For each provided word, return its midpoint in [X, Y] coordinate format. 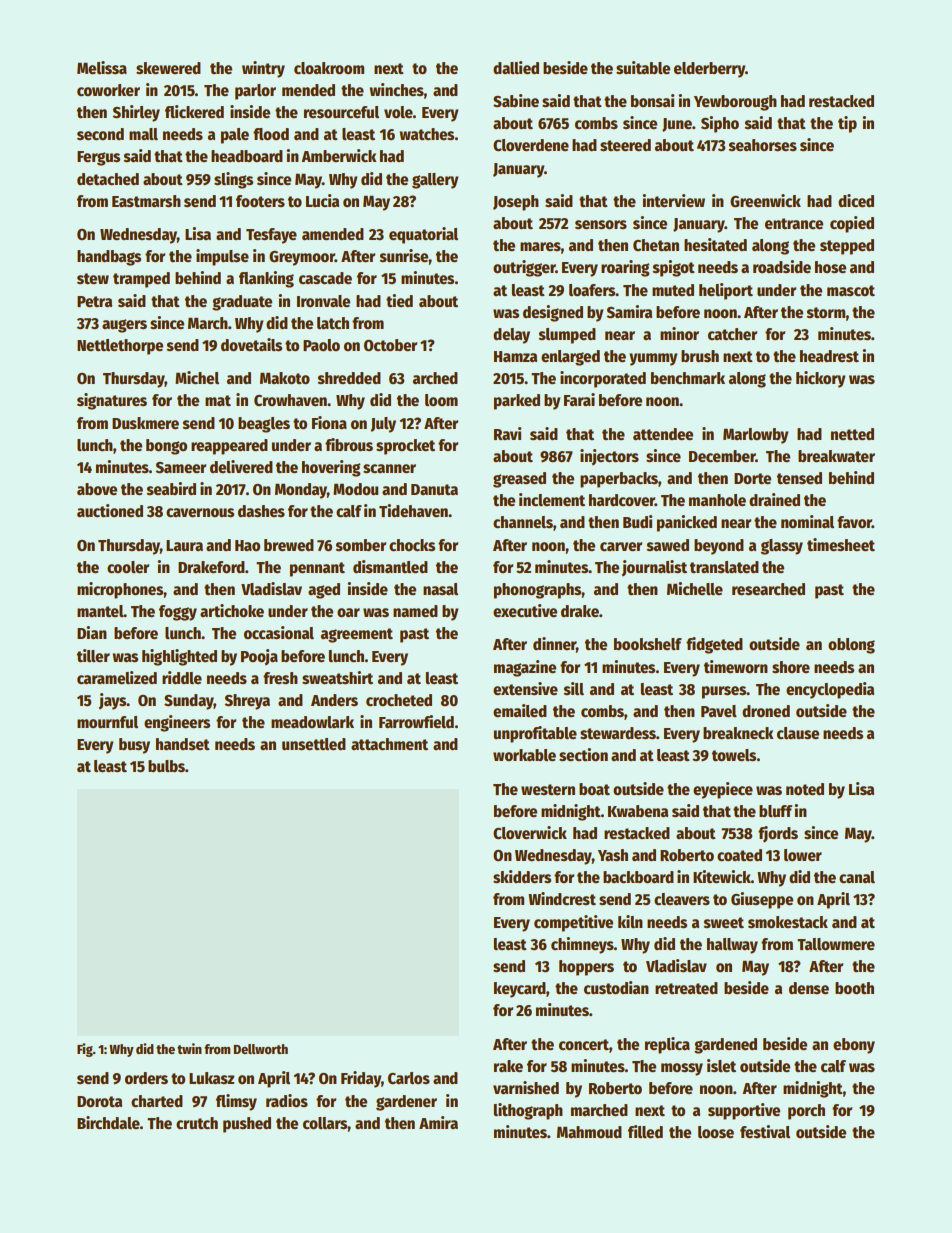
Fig [85, 1050]
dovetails [251, 345]
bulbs [166, 766]
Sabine [516, 101]
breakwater [836, 456]
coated [739, 855]
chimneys [582, 945]
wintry [263, 69]
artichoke [232, 611]
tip [847, 124]
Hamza [515, 356]
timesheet [841, 545]
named [415, 611]
